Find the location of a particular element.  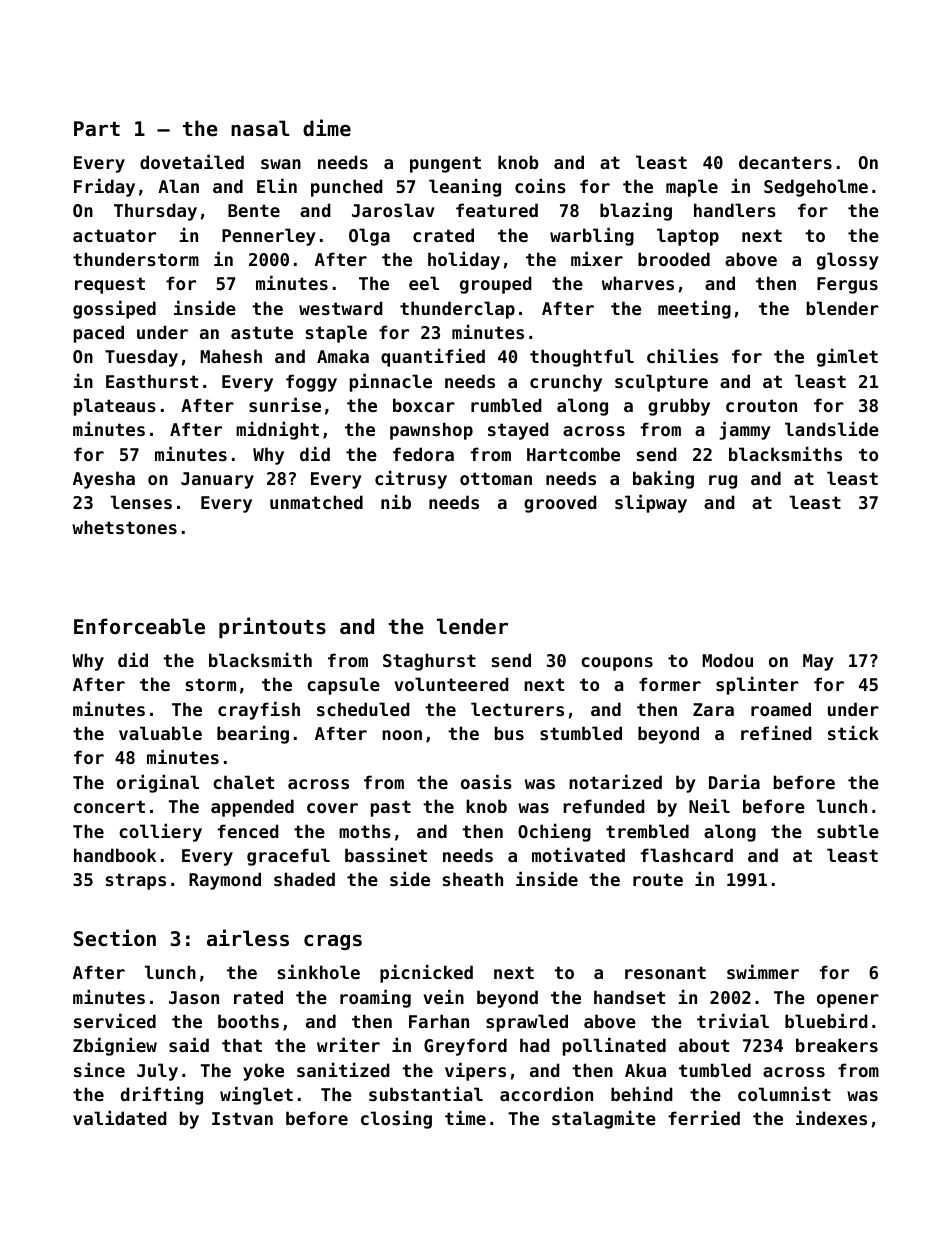

resonant is located at coordinates (665, 972).
